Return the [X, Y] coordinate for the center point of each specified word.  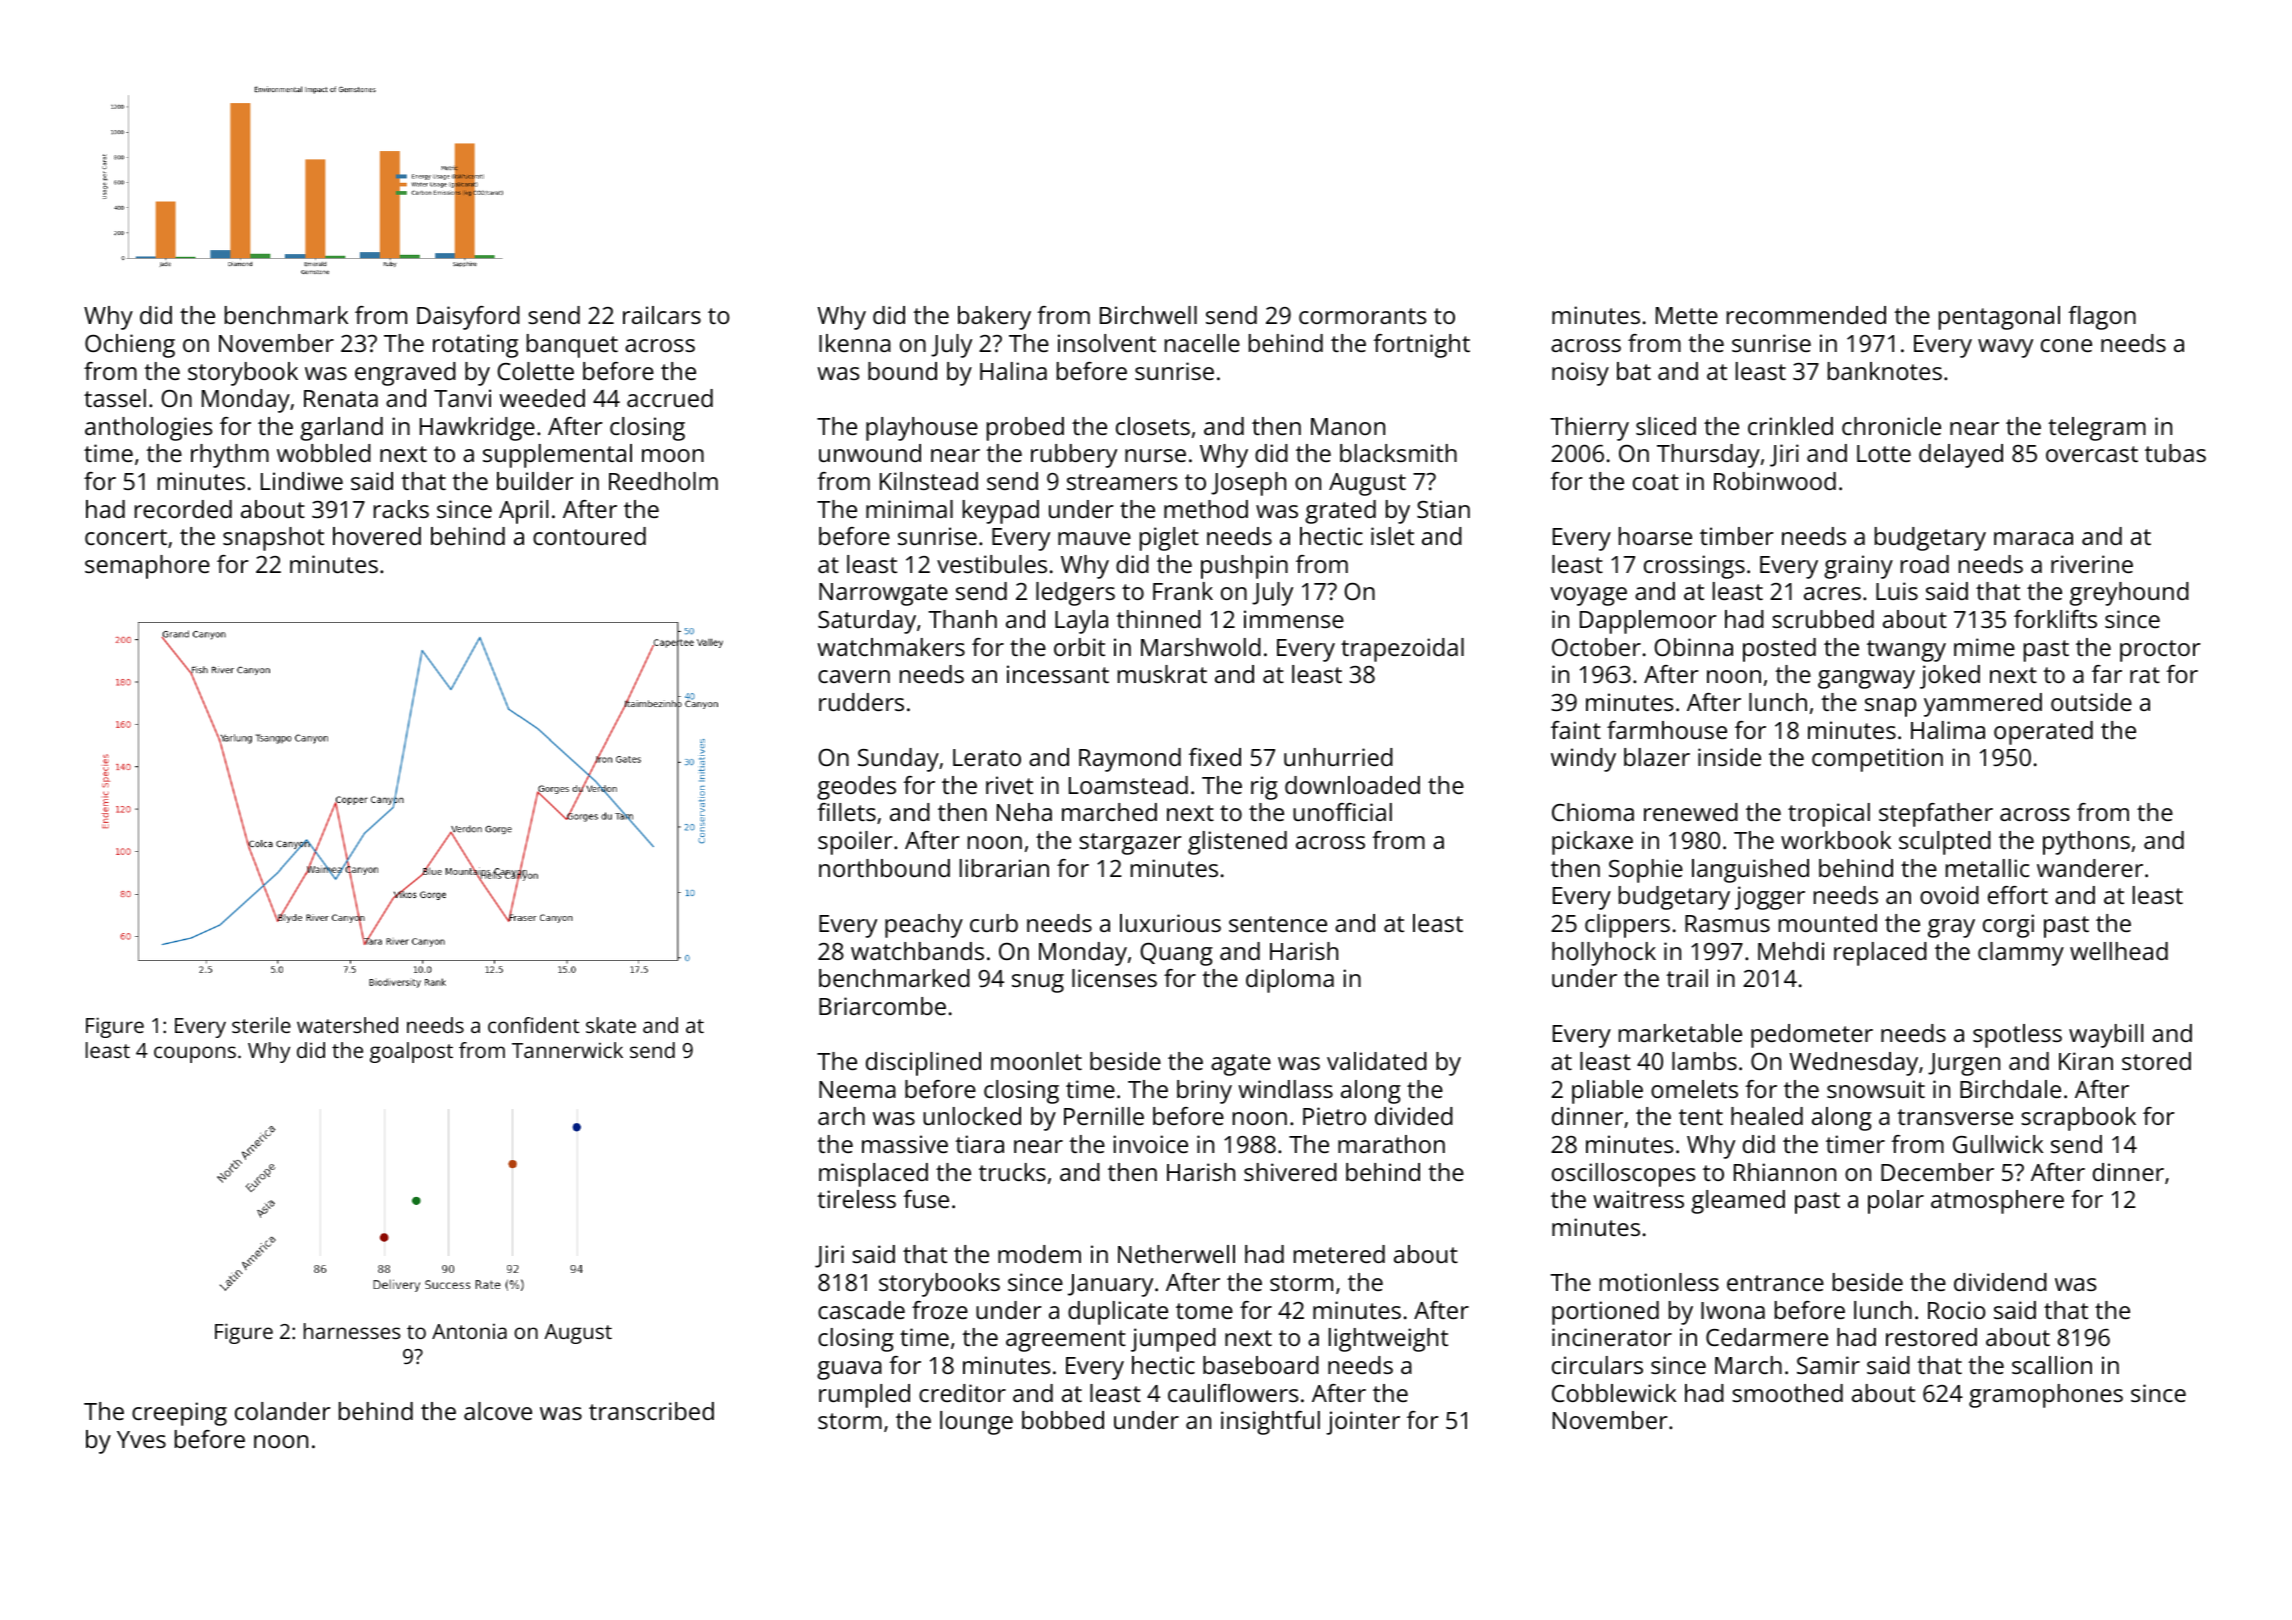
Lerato [987, 757]
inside [1729, 757]
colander [283, 1411]
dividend [2000, 1282]
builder [535, 481]
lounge [976, 1423]
